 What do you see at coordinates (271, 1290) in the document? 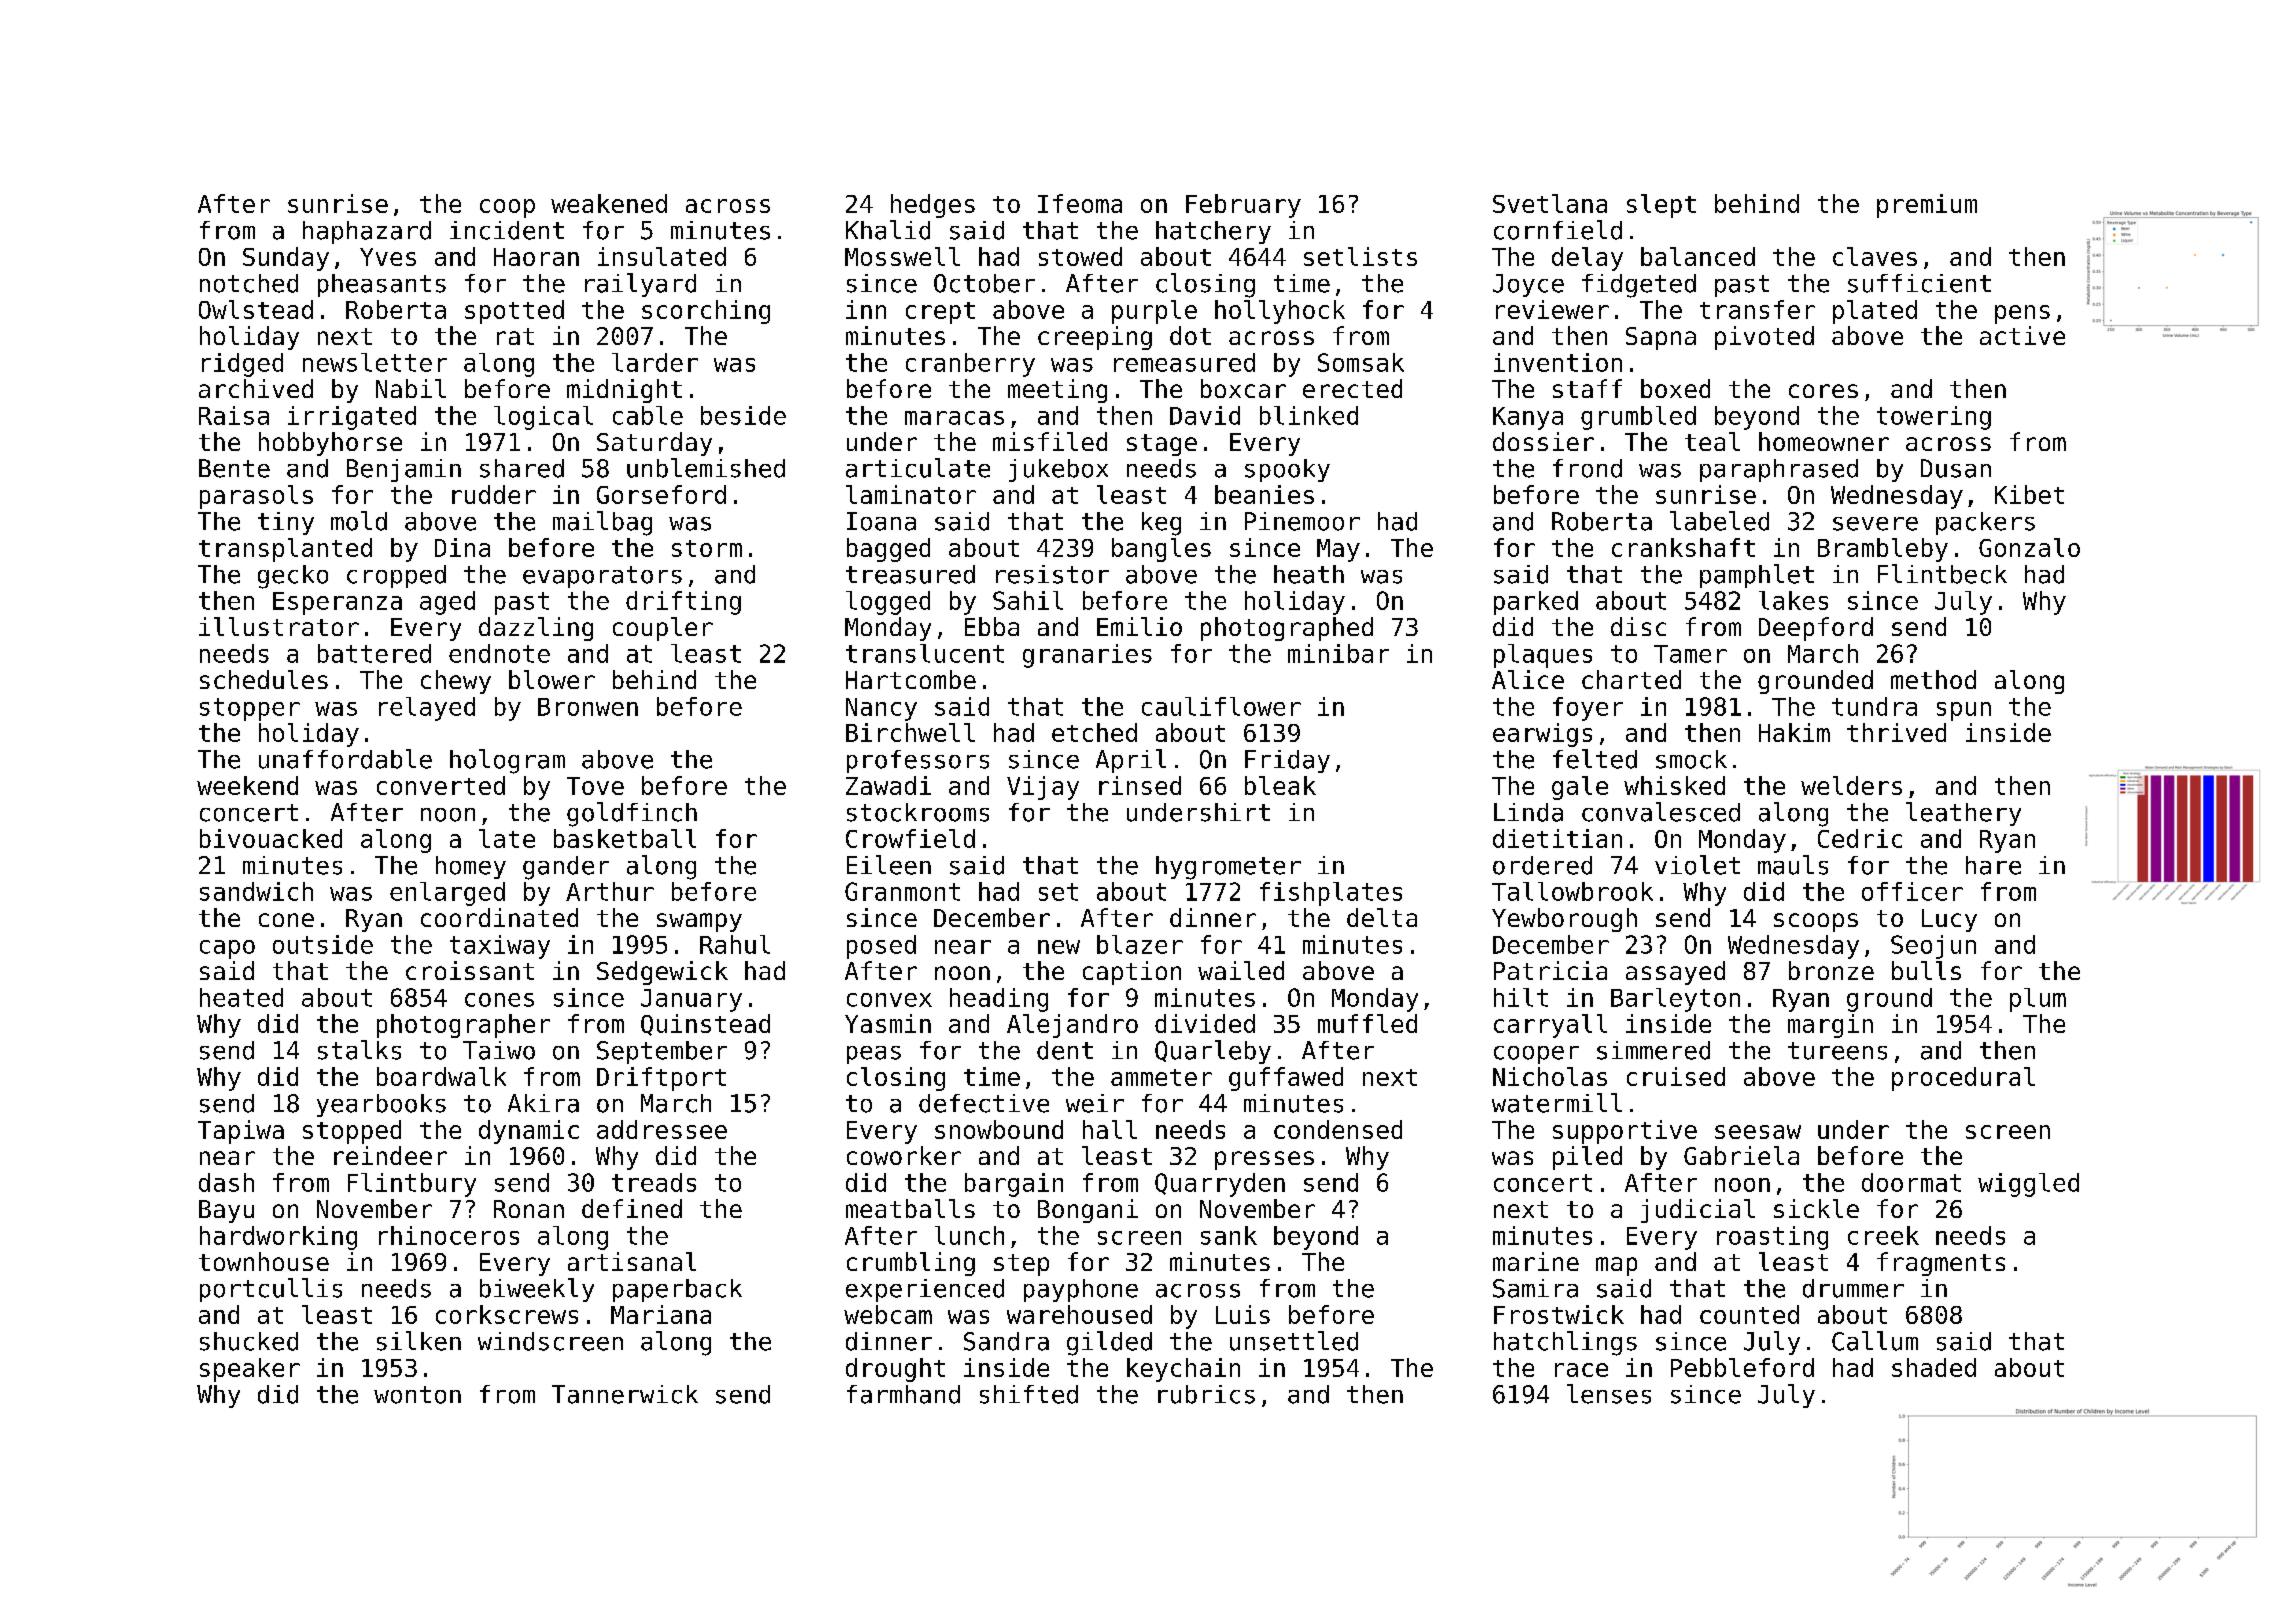
I see `portcullis` at bounding box center [271, 1290].
